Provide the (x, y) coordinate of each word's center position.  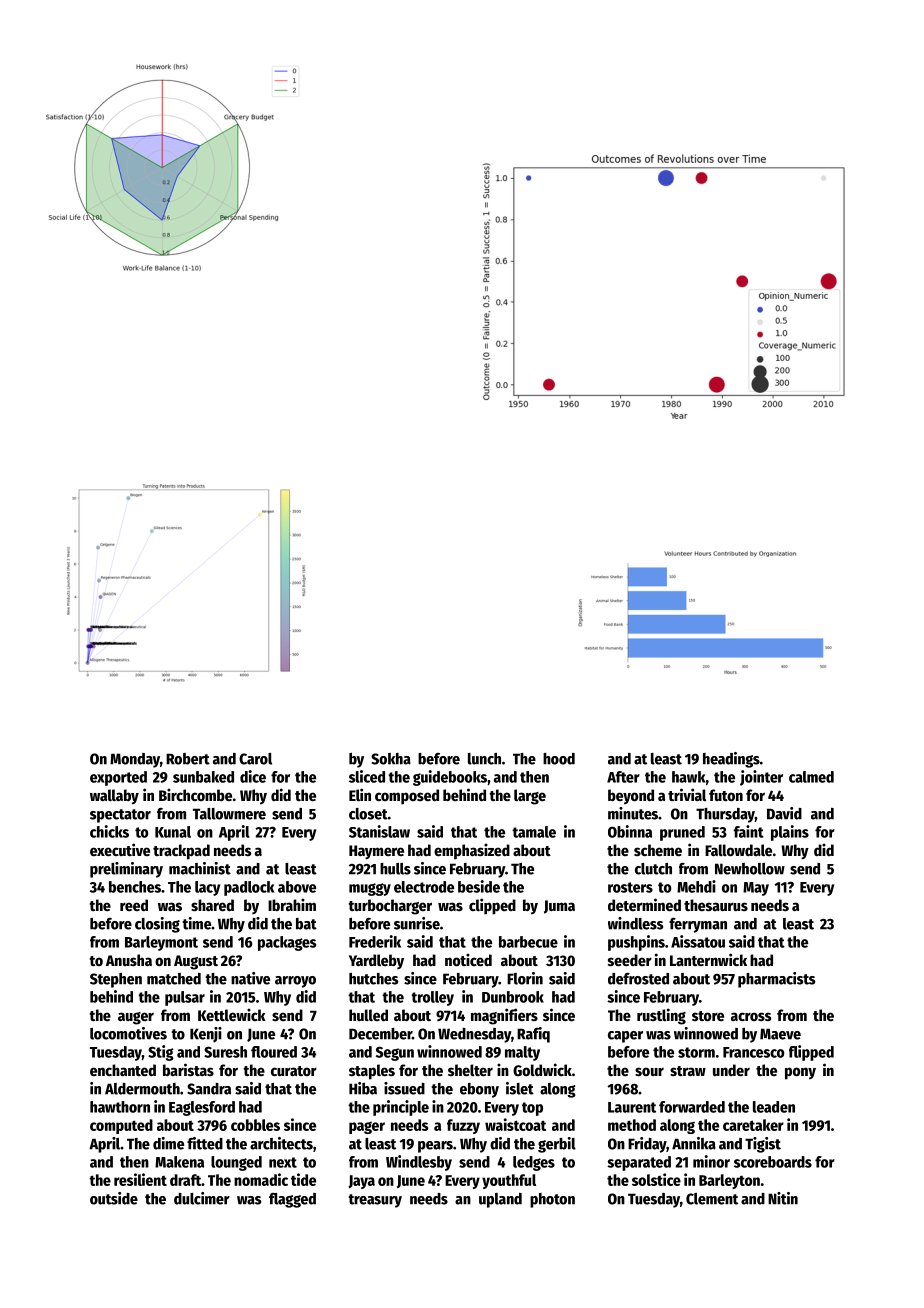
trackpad (181, 852)
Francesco (754, 1052)
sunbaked (203, 777)
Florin (525, 978)
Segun (395, 1053)
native (250, 978)
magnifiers (504, 1016)
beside (479, 886)
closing (157, 925)
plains (790, 833)
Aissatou (698, 941)
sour (649, 1071)
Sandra (209, 1089)
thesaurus (716, 905)
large (530, 797)
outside (114, 1198)
